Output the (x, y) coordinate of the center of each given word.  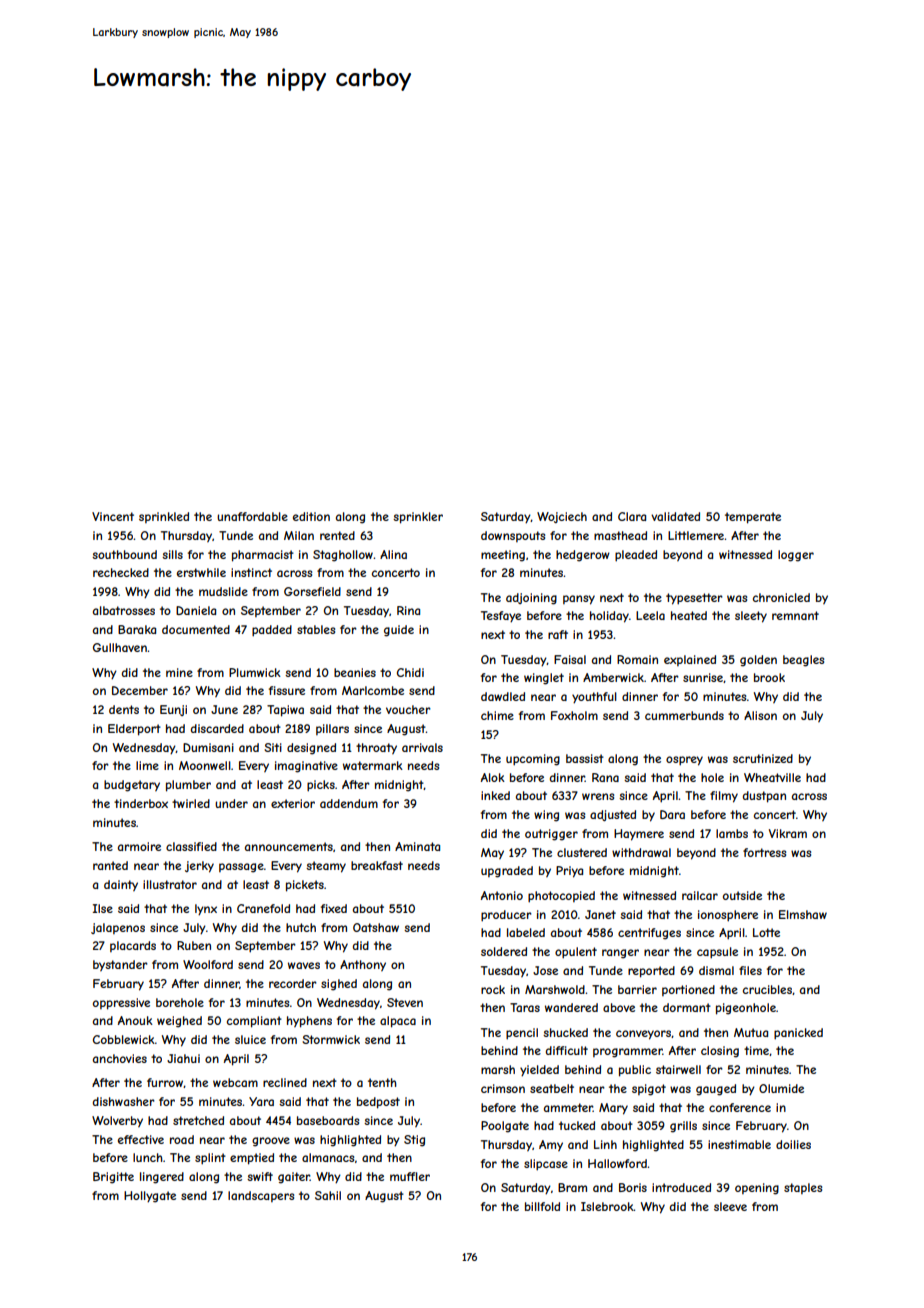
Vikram (788, 833)
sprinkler (418, 518)
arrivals (422, 747)
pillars (332, 729)
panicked (798, 1034)
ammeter (568, 1107)
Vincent (113, 516)
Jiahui (183, 1058)
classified (191, 846)
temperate (753, 518)
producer (506, 916)
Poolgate (505, 1127)
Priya (569, 872)
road (182, 1139)
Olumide (781, 1088)
